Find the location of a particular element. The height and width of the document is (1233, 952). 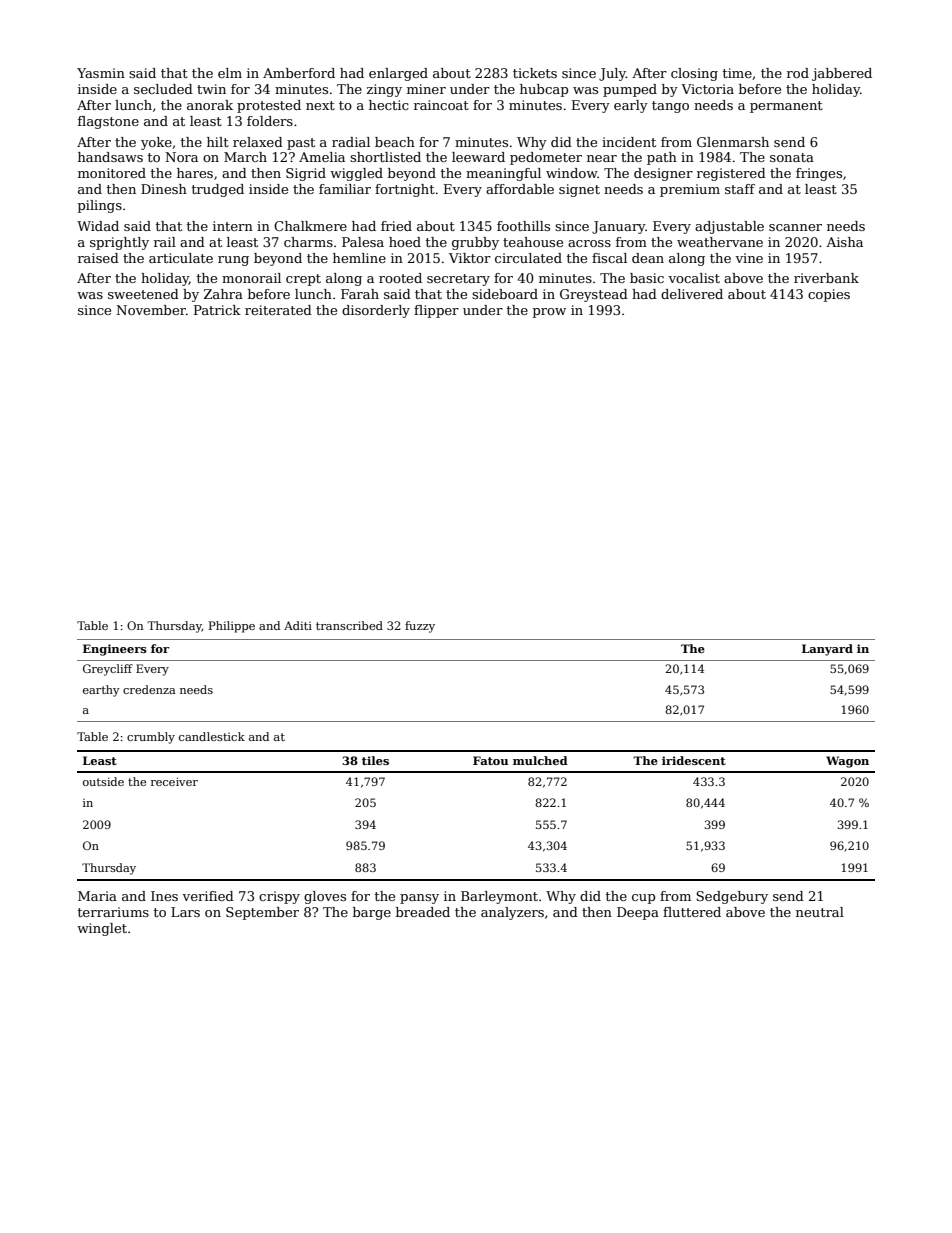

prow is located at coordinates (549, 313).
